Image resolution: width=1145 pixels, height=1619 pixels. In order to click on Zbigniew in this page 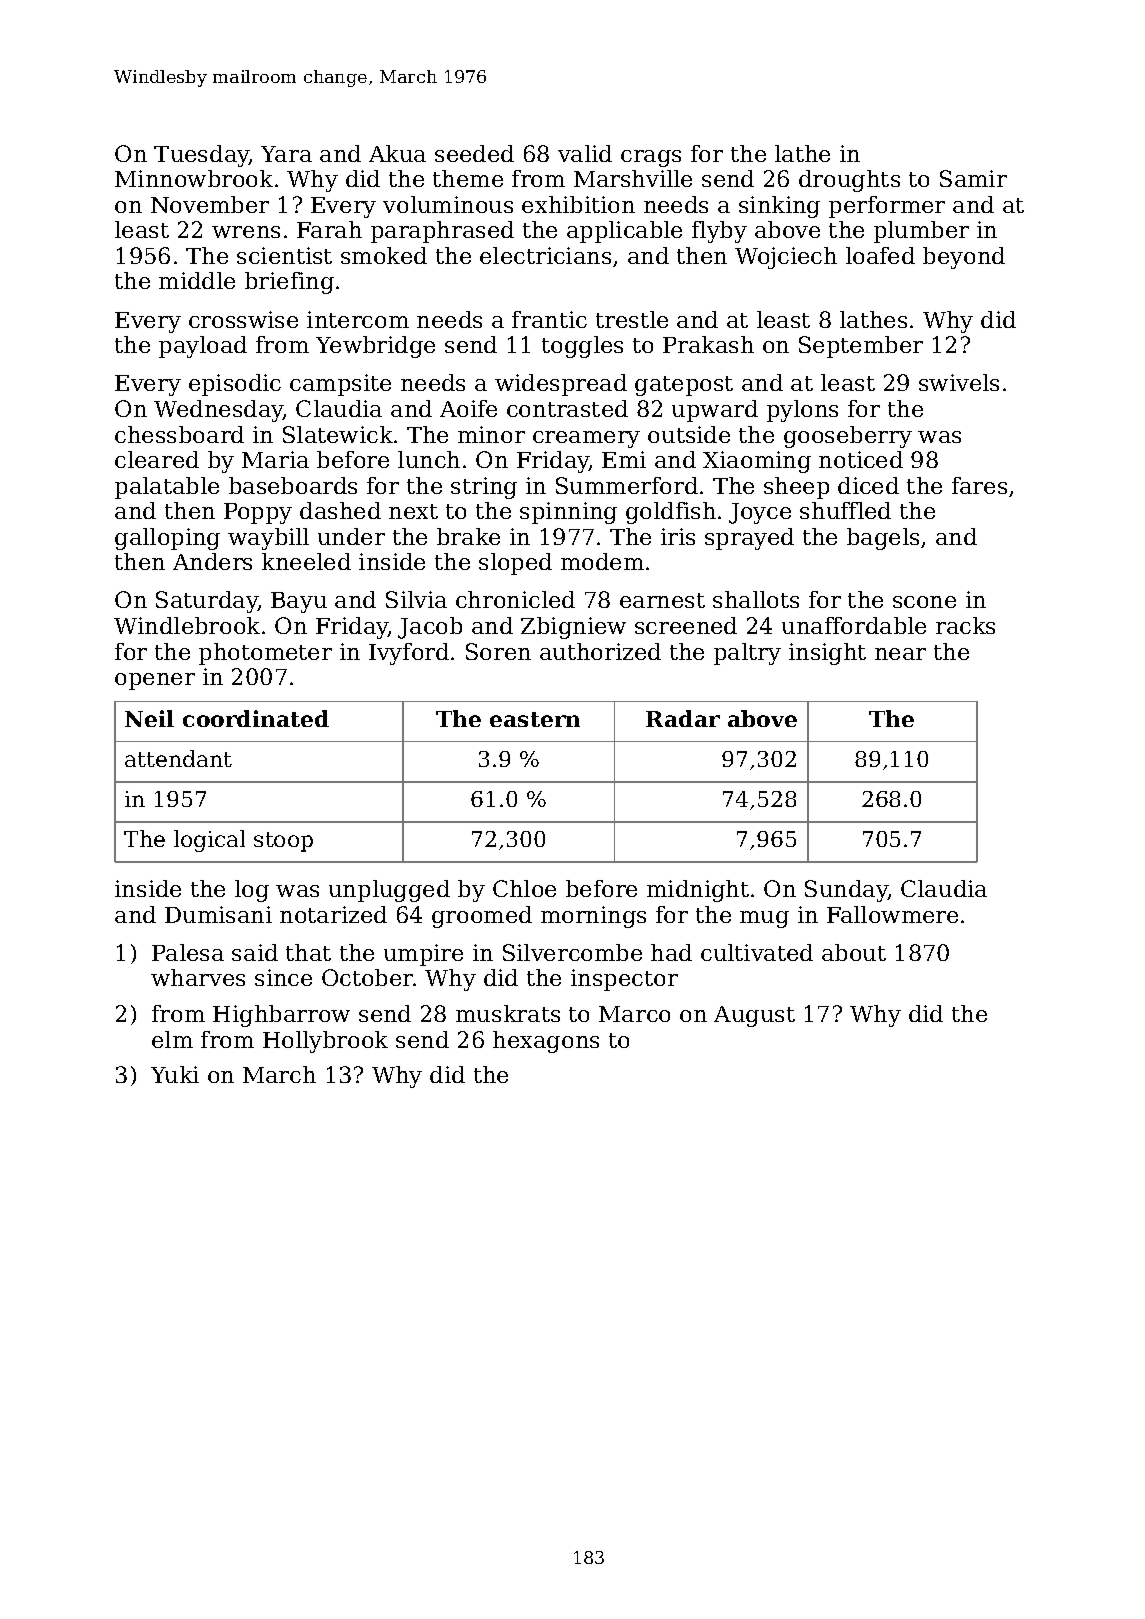, I will do `click(573, 628)`.
